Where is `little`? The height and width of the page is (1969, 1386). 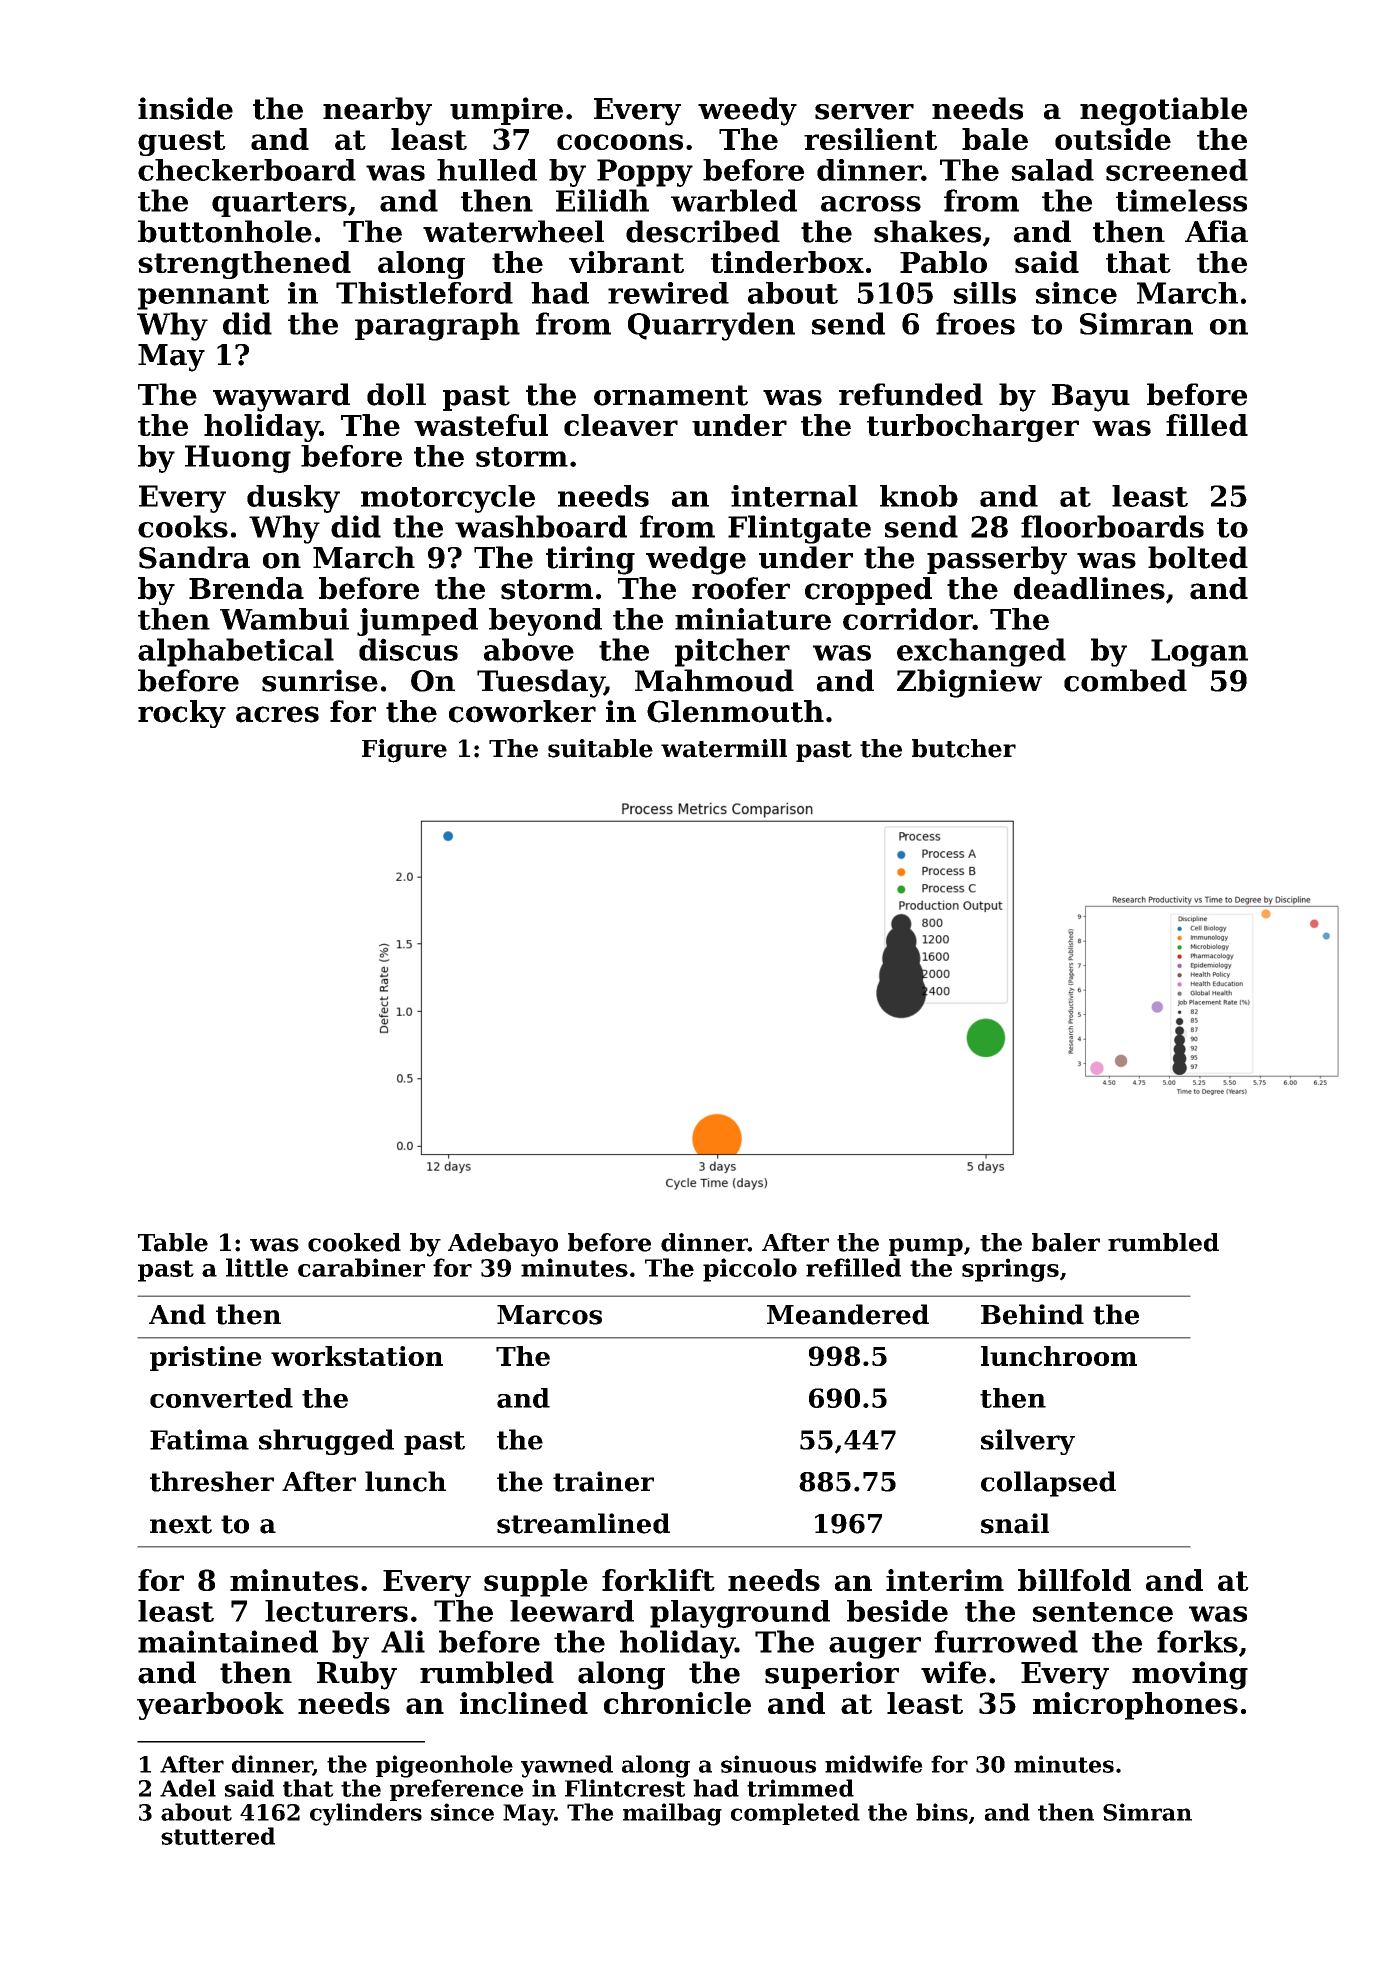
little is located at coordinates (257, 1267).
